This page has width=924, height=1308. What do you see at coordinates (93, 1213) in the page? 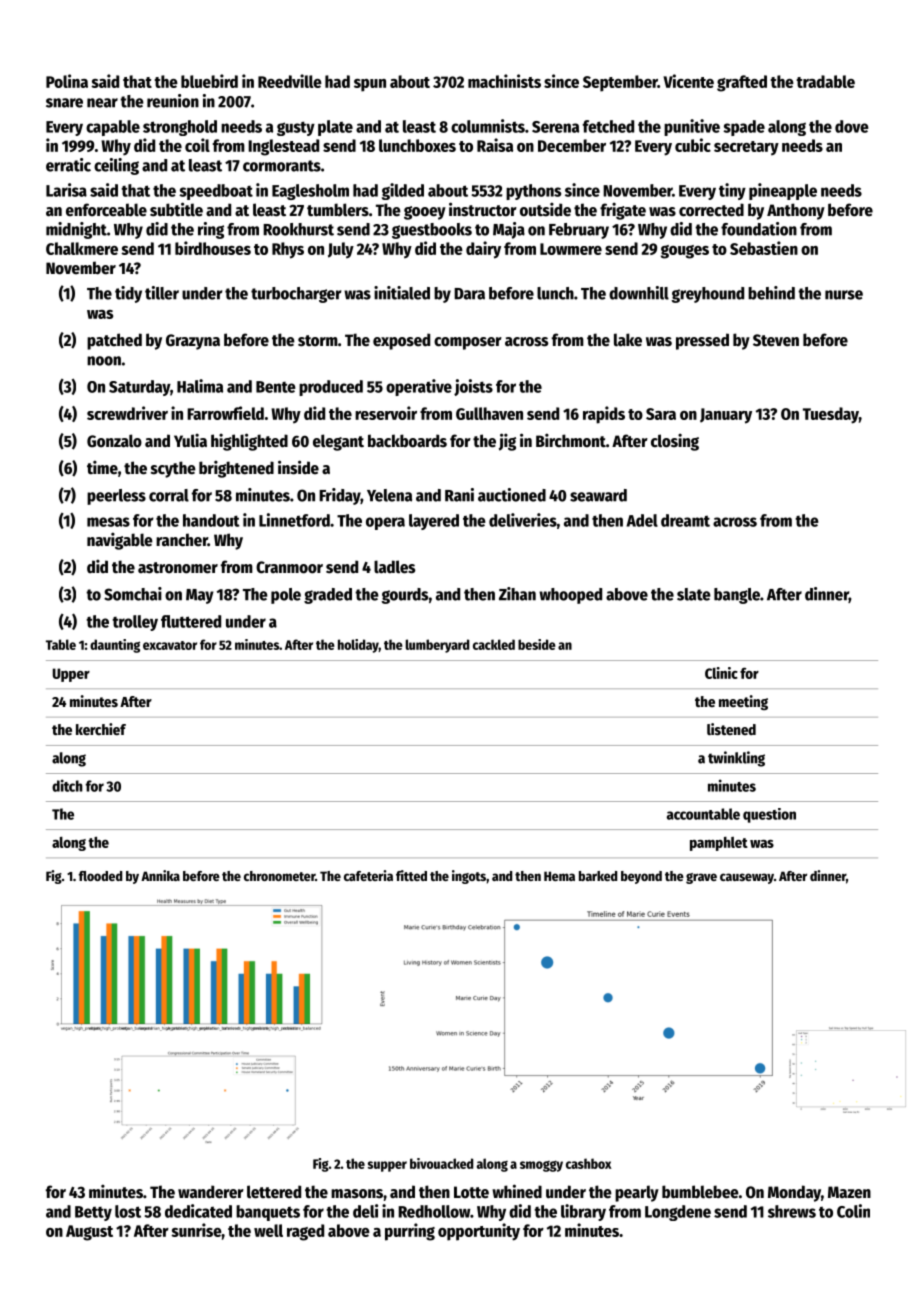
I see `Betty` at bounding box center [93, 1213].
